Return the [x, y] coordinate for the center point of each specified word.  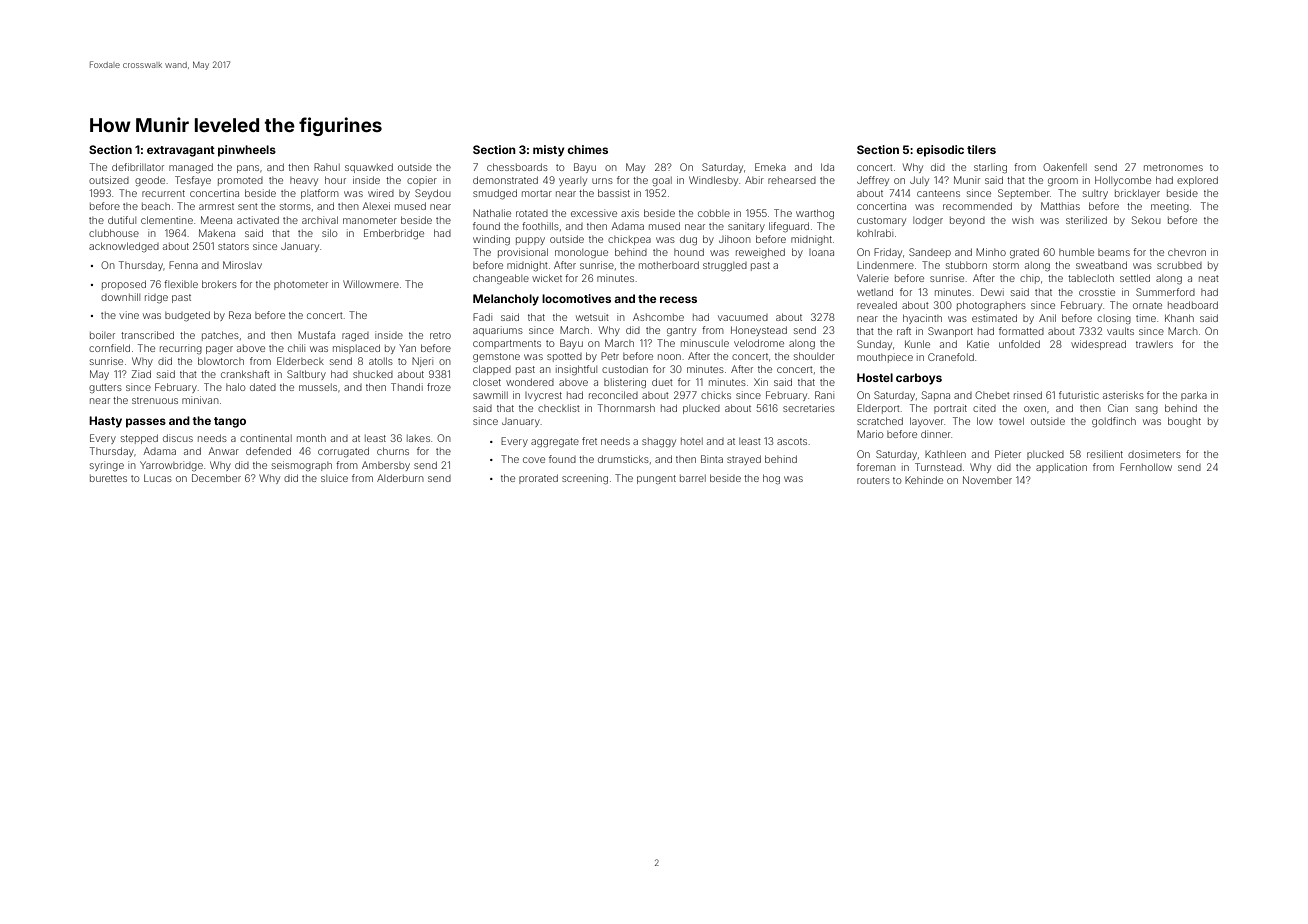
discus [178, 438]
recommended [977, 206]
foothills [540, 226]
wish [1023, 220]
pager [219, 350]
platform [319, 194]
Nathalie [492, 213]
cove [534, 460]
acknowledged [124, 247]
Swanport [950, 332]
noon [669, 357]
